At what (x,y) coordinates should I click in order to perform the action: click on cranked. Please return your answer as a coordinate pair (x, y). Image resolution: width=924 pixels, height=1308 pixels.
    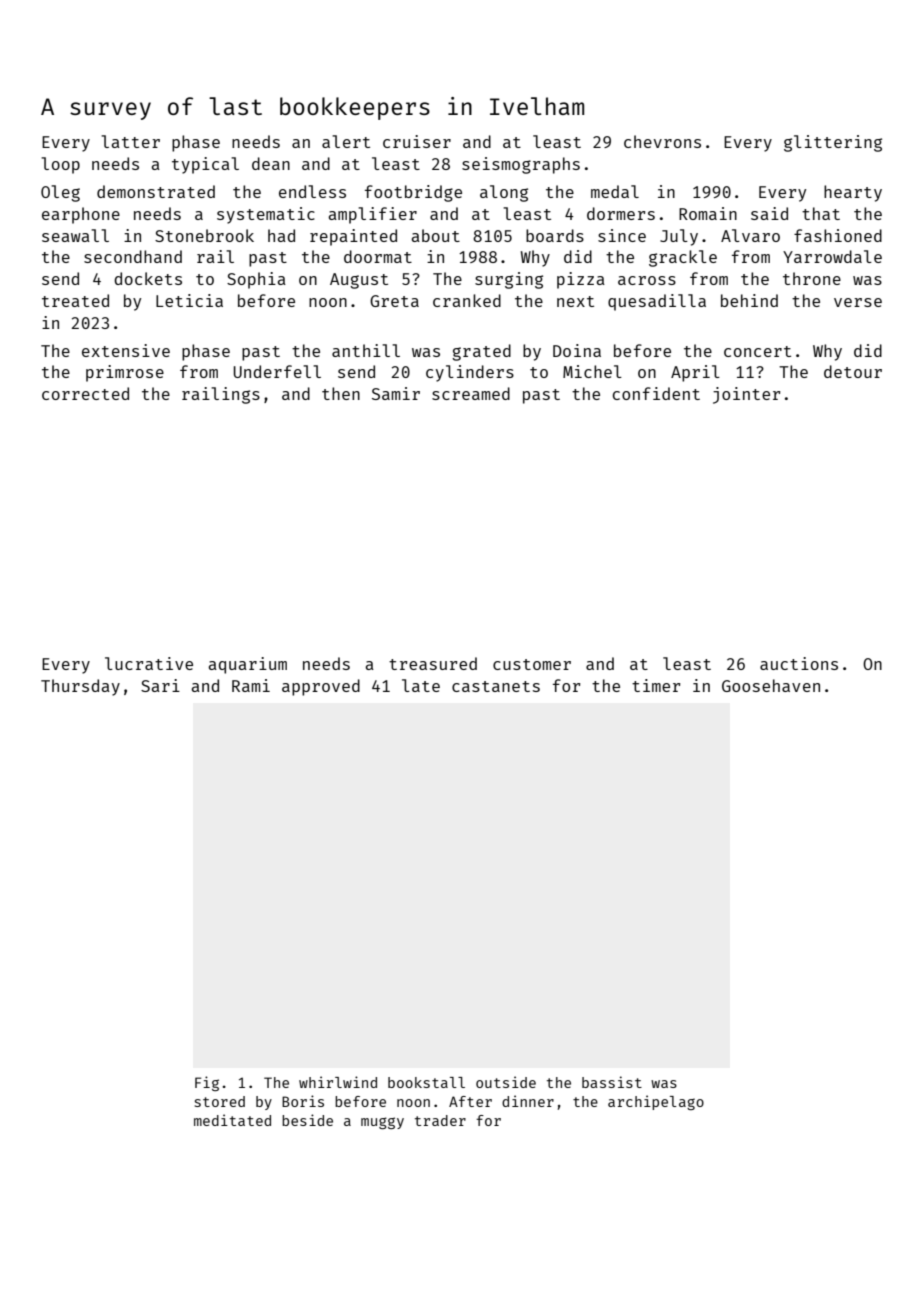
    Looking at the image, I should click on (467, 300).
